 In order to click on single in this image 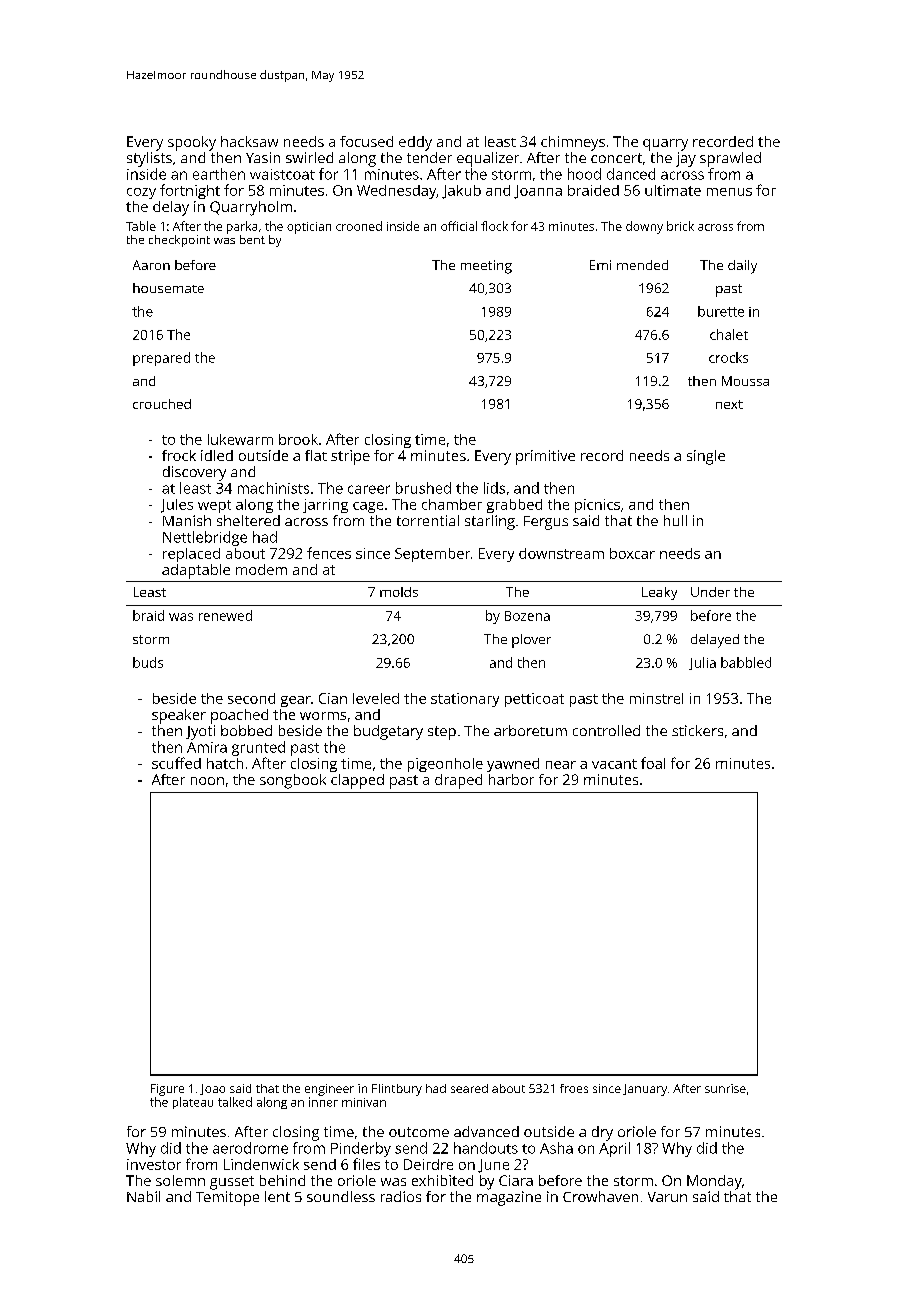, I will do `click(706, 457)`.
